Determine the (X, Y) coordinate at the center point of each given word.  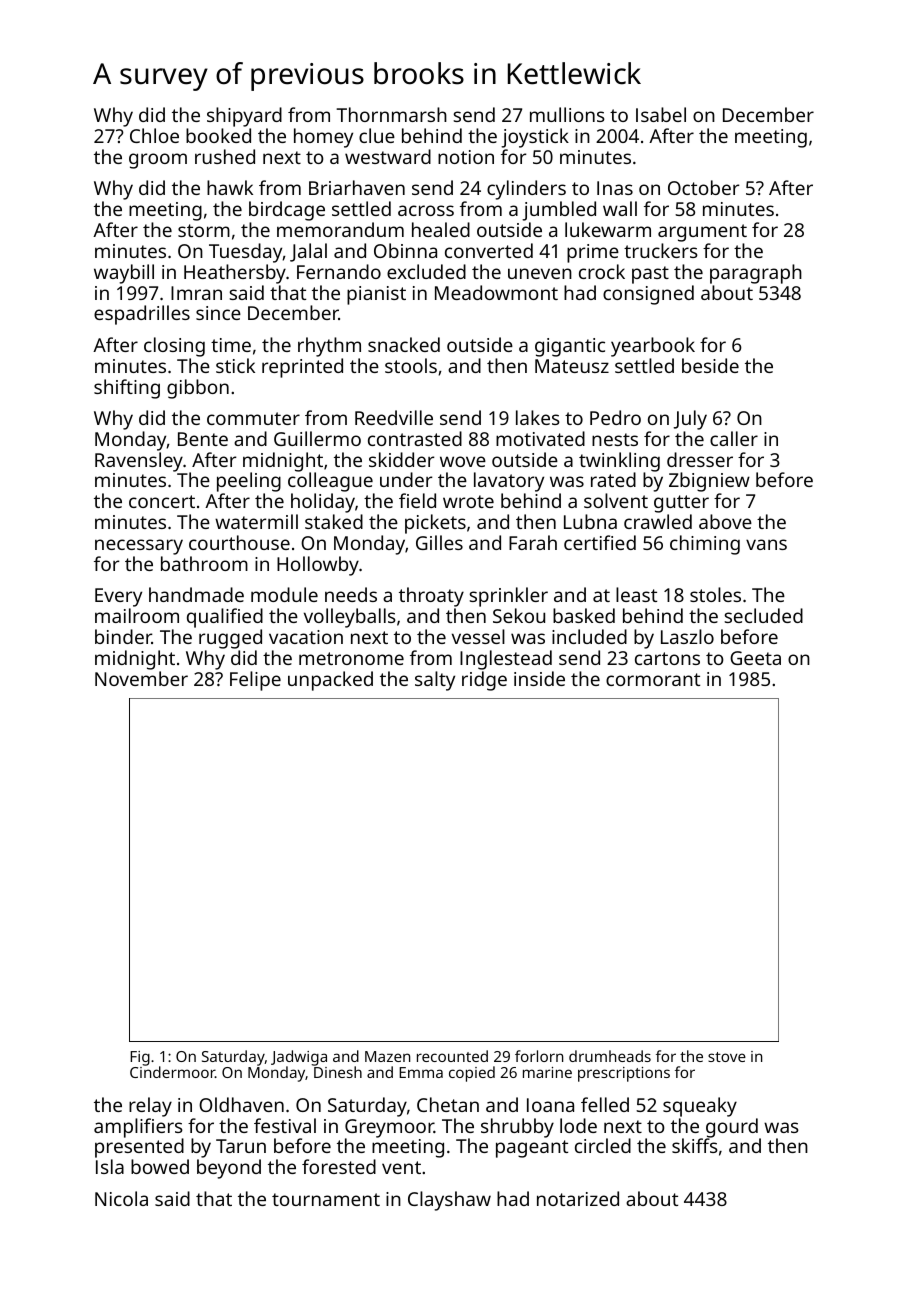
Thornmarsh (391, 114)
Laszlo (687, 636)
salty (435, 681)
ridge (484, 681)
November (141, 678)
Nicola (121, 1198)
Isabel (661, 114)
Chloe (154, 135)
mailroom (137, 615)
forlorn (539, 1056)
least (636, 594)
